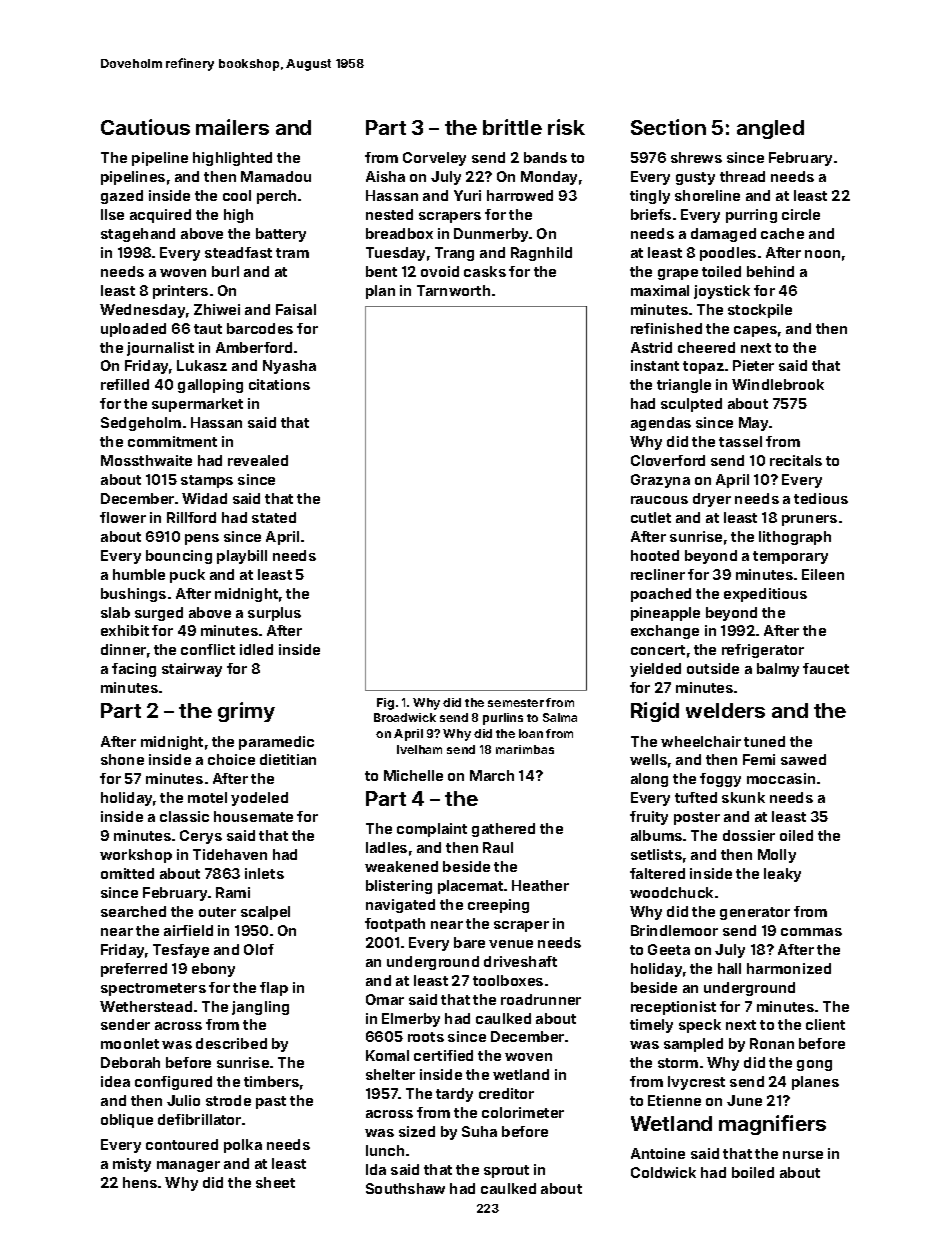  What do you see at coordinates (142, 311) in the screenshot?
I see `Wednesday` at bounding box center [142, 311].
